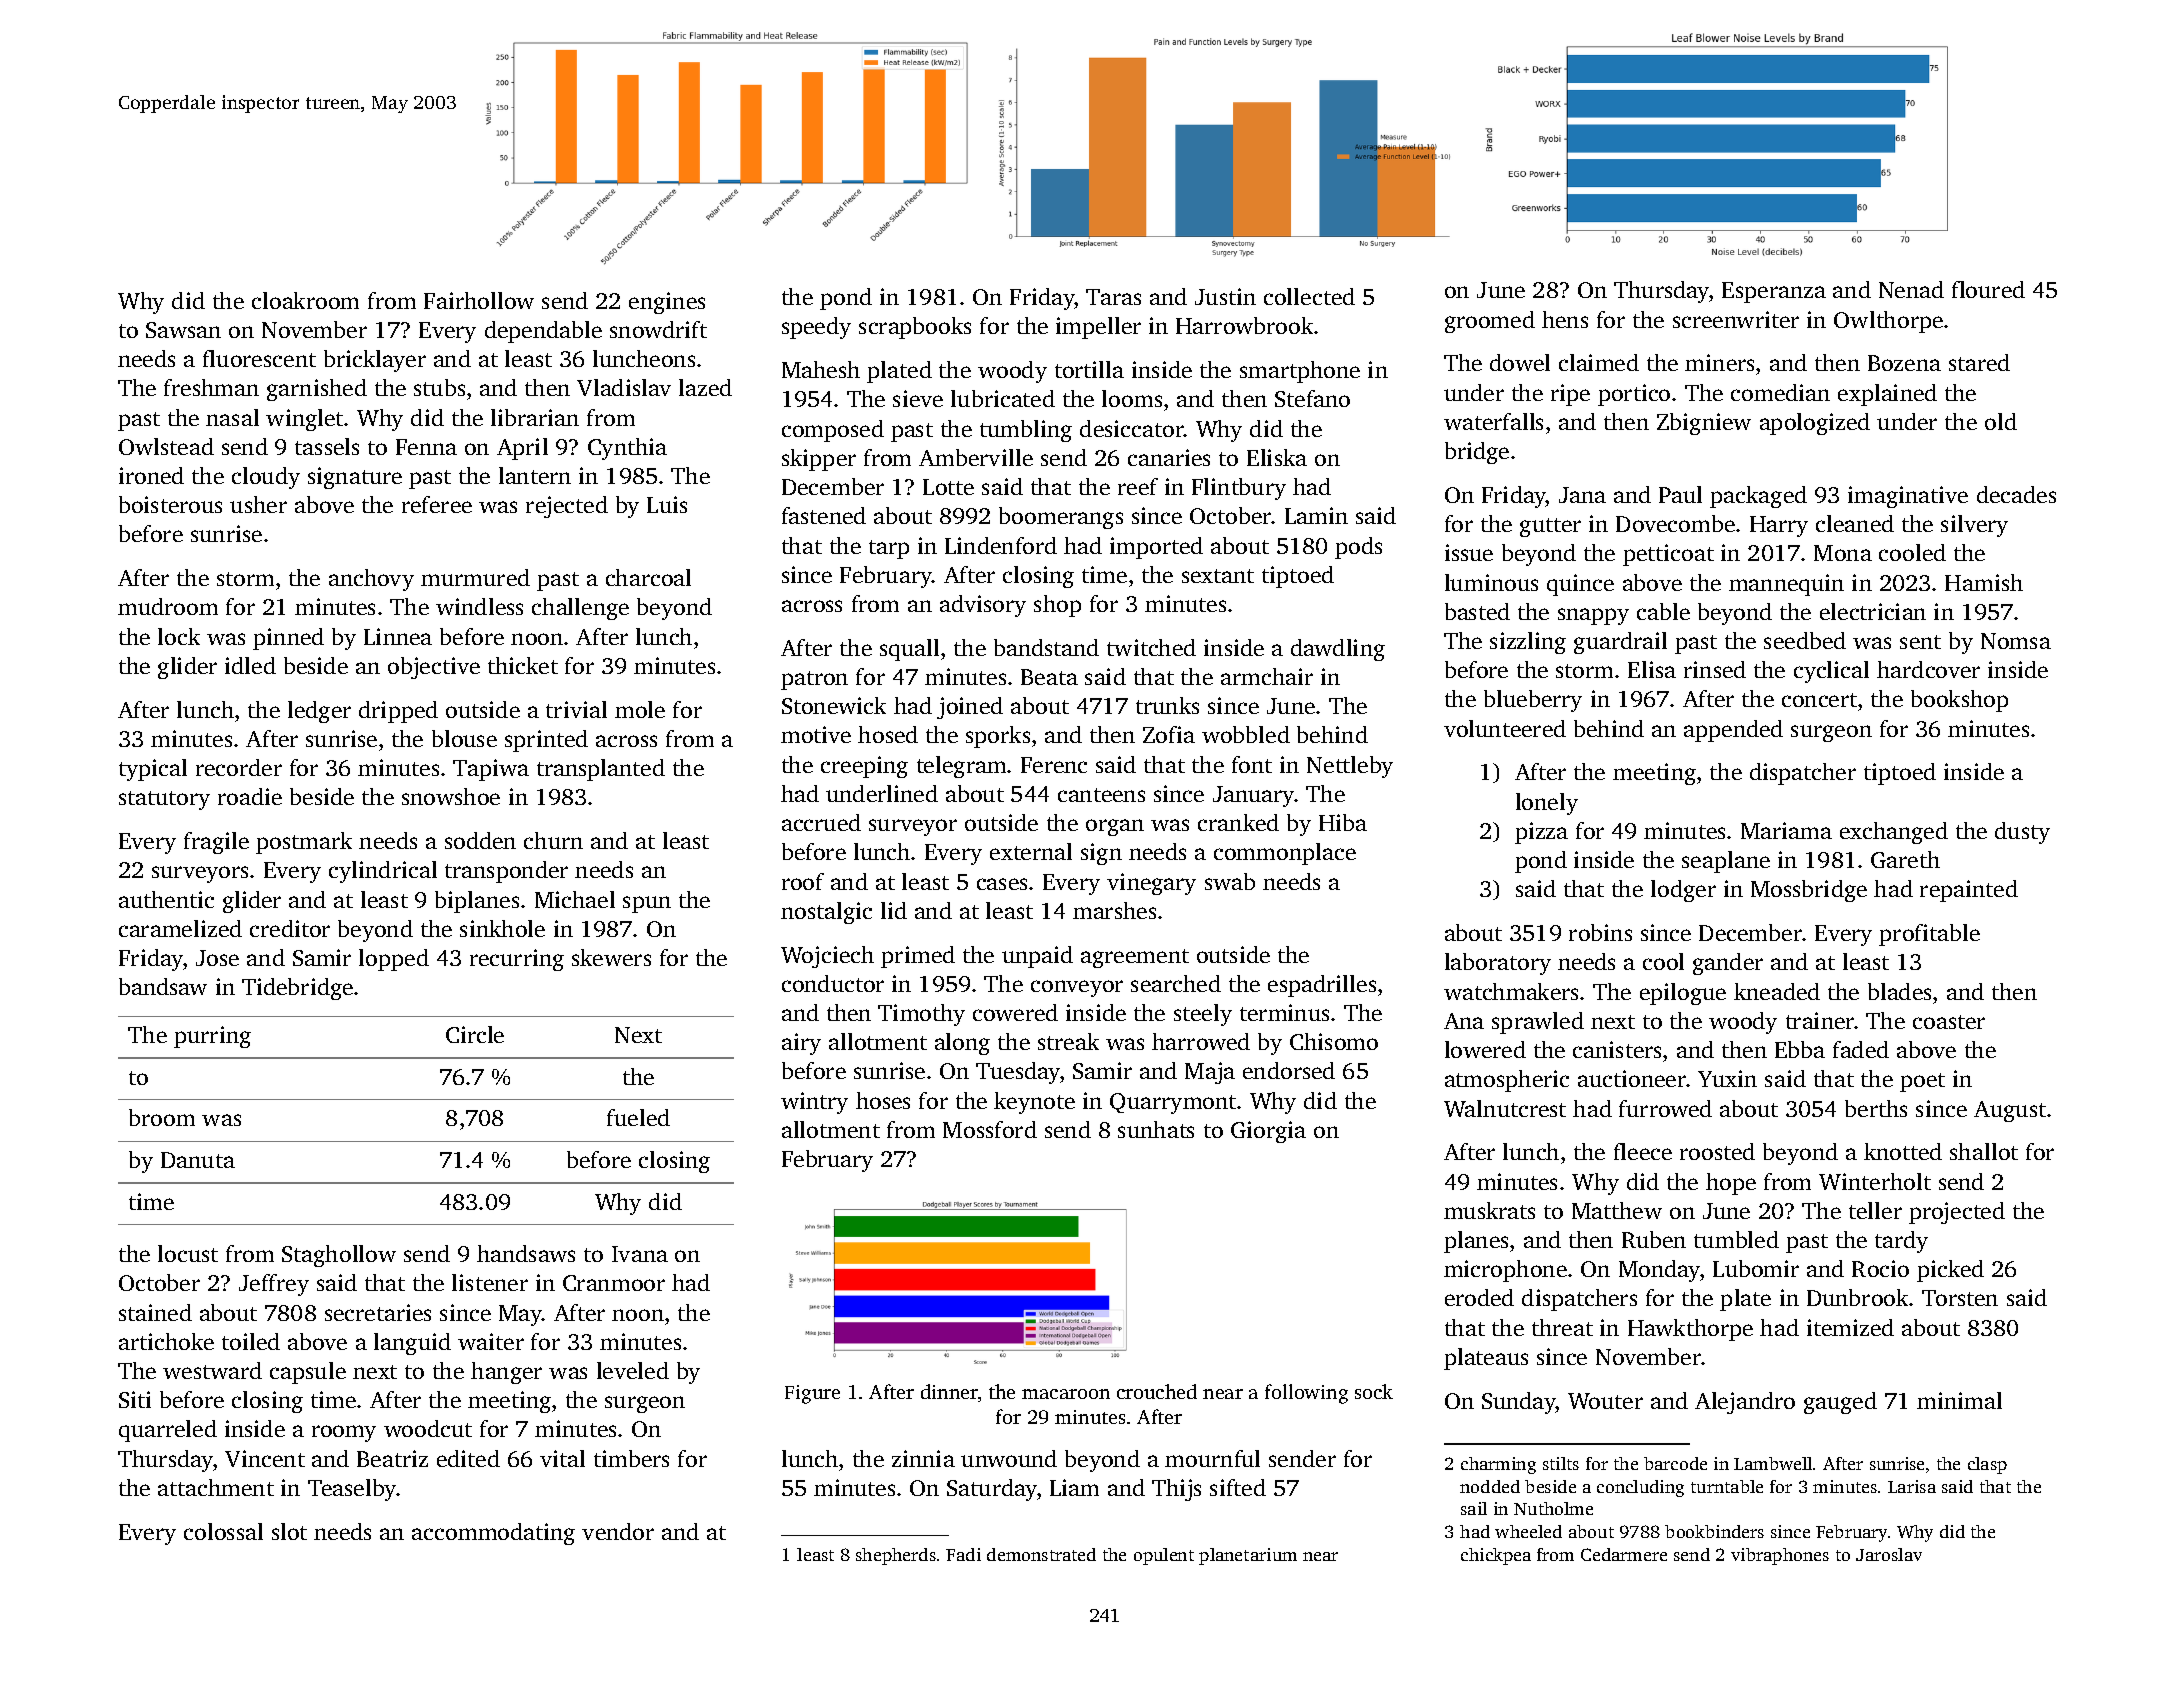  I want to click on clasp, so click(1987, 1465).
